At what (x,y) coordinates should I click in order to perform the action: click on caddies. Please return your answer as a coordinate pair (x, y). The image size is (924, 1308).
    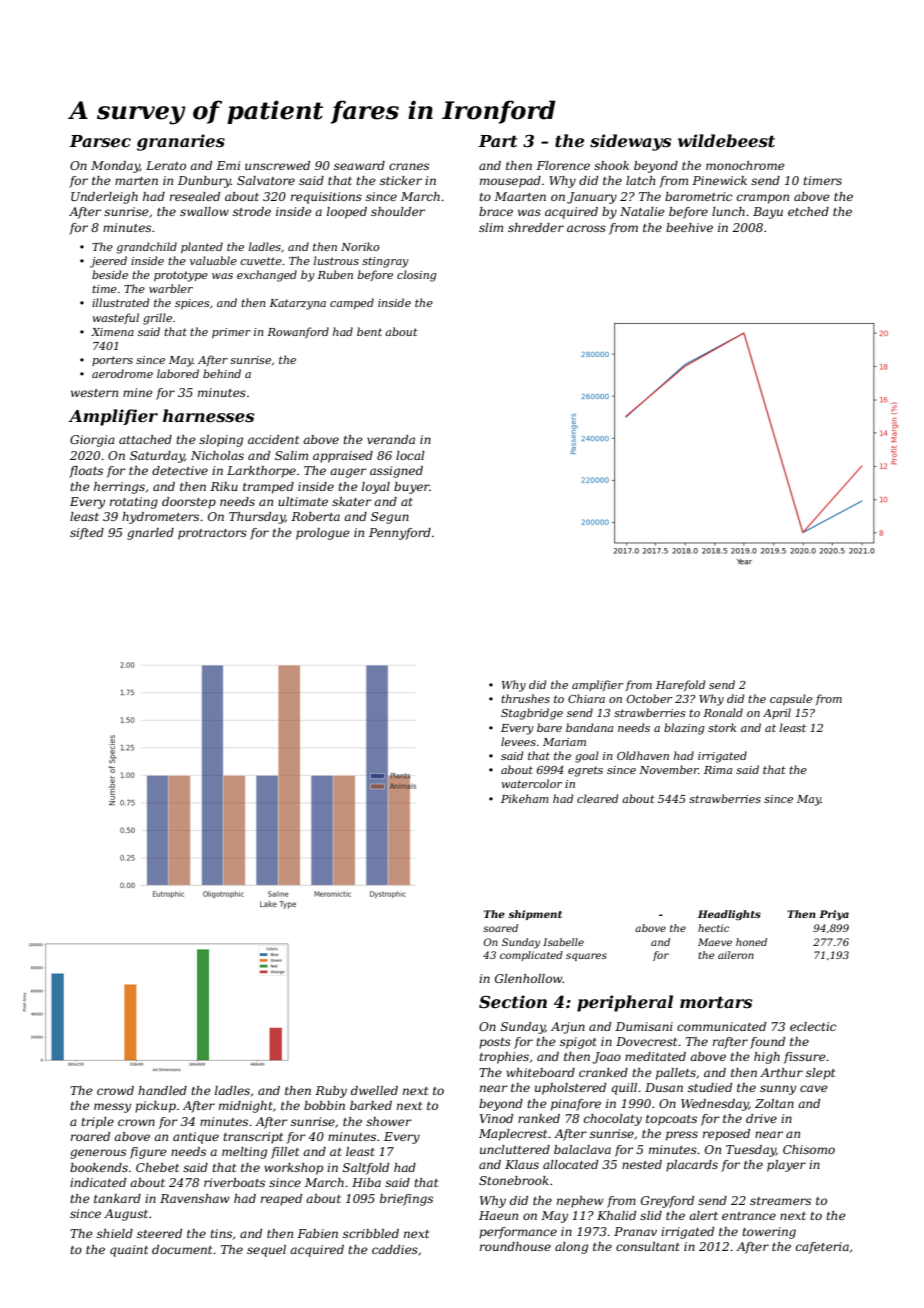
    Looking at the image, I should click on (395, 1249).
